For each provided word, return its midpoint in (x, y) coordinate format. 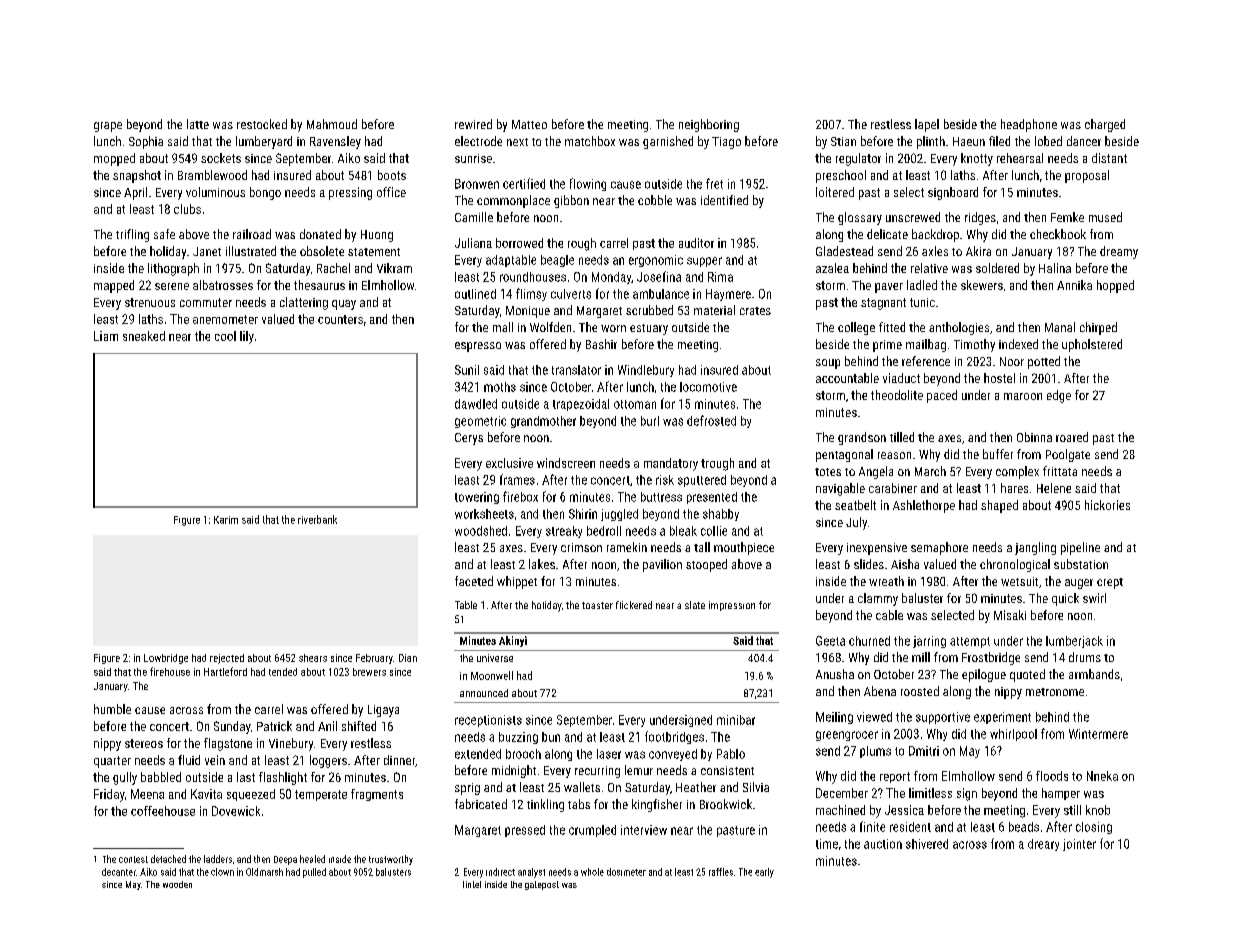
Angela (876, 472)
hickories (1107, 505)
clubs (187, 209)
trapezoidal (581, 405)
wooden (177, 884)
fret (714, 183)
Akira (978, 251)
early (764, 873)
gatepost (542, 885)
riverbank (317, 519)
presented (712, 498)
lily (247, 337)
